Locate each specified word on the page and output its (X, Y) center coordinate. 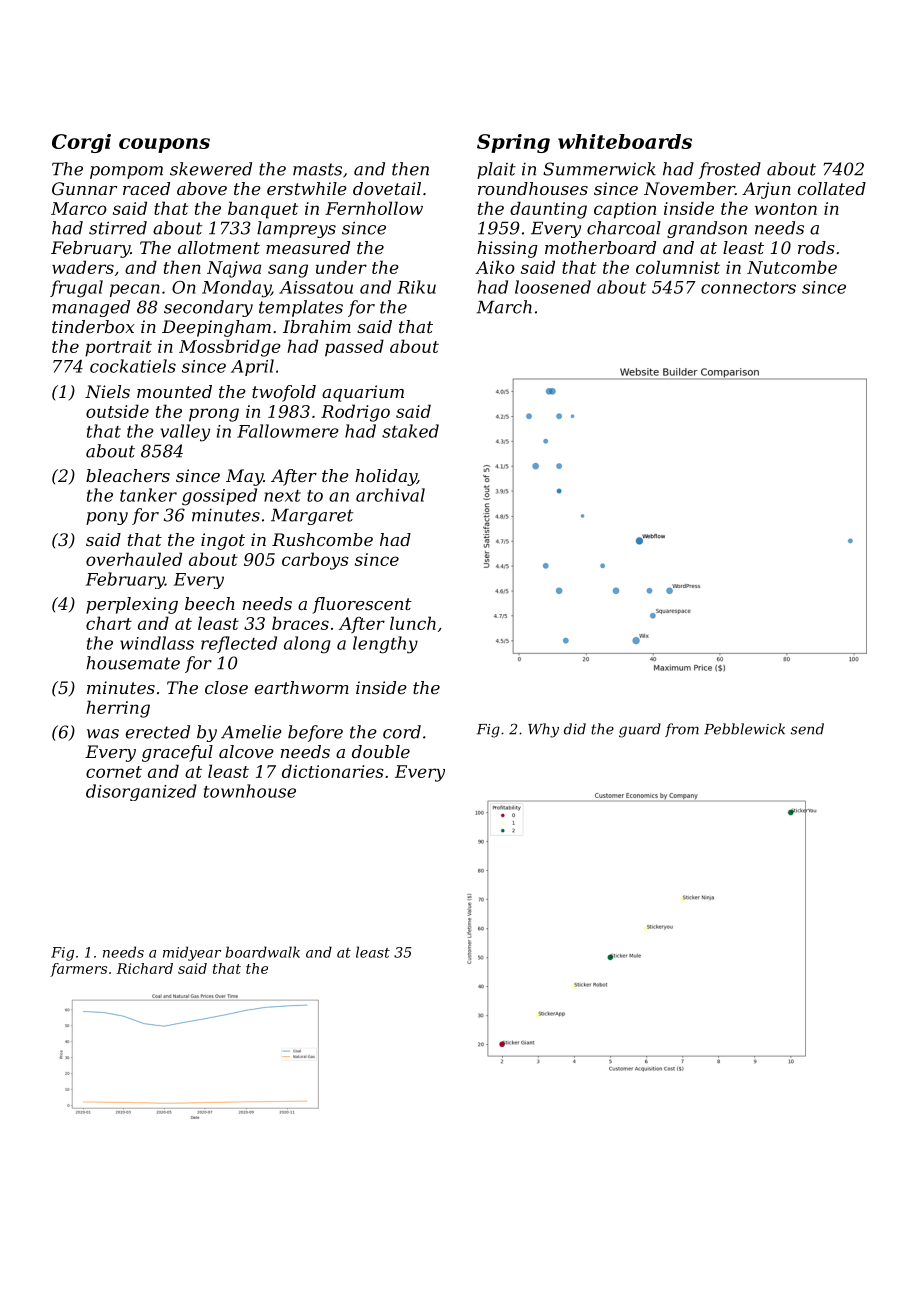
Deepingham (216, 328)
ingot (223, 541)
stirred (118, 228)
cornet (114, 772)
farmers (78, 970)
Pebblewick (744, 729)
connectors (748, 288)
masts (317, 169)
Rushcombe (322, 539)
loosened (553, 287)
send (807, 729)
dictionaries (333, 771)
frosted (730, 170)
